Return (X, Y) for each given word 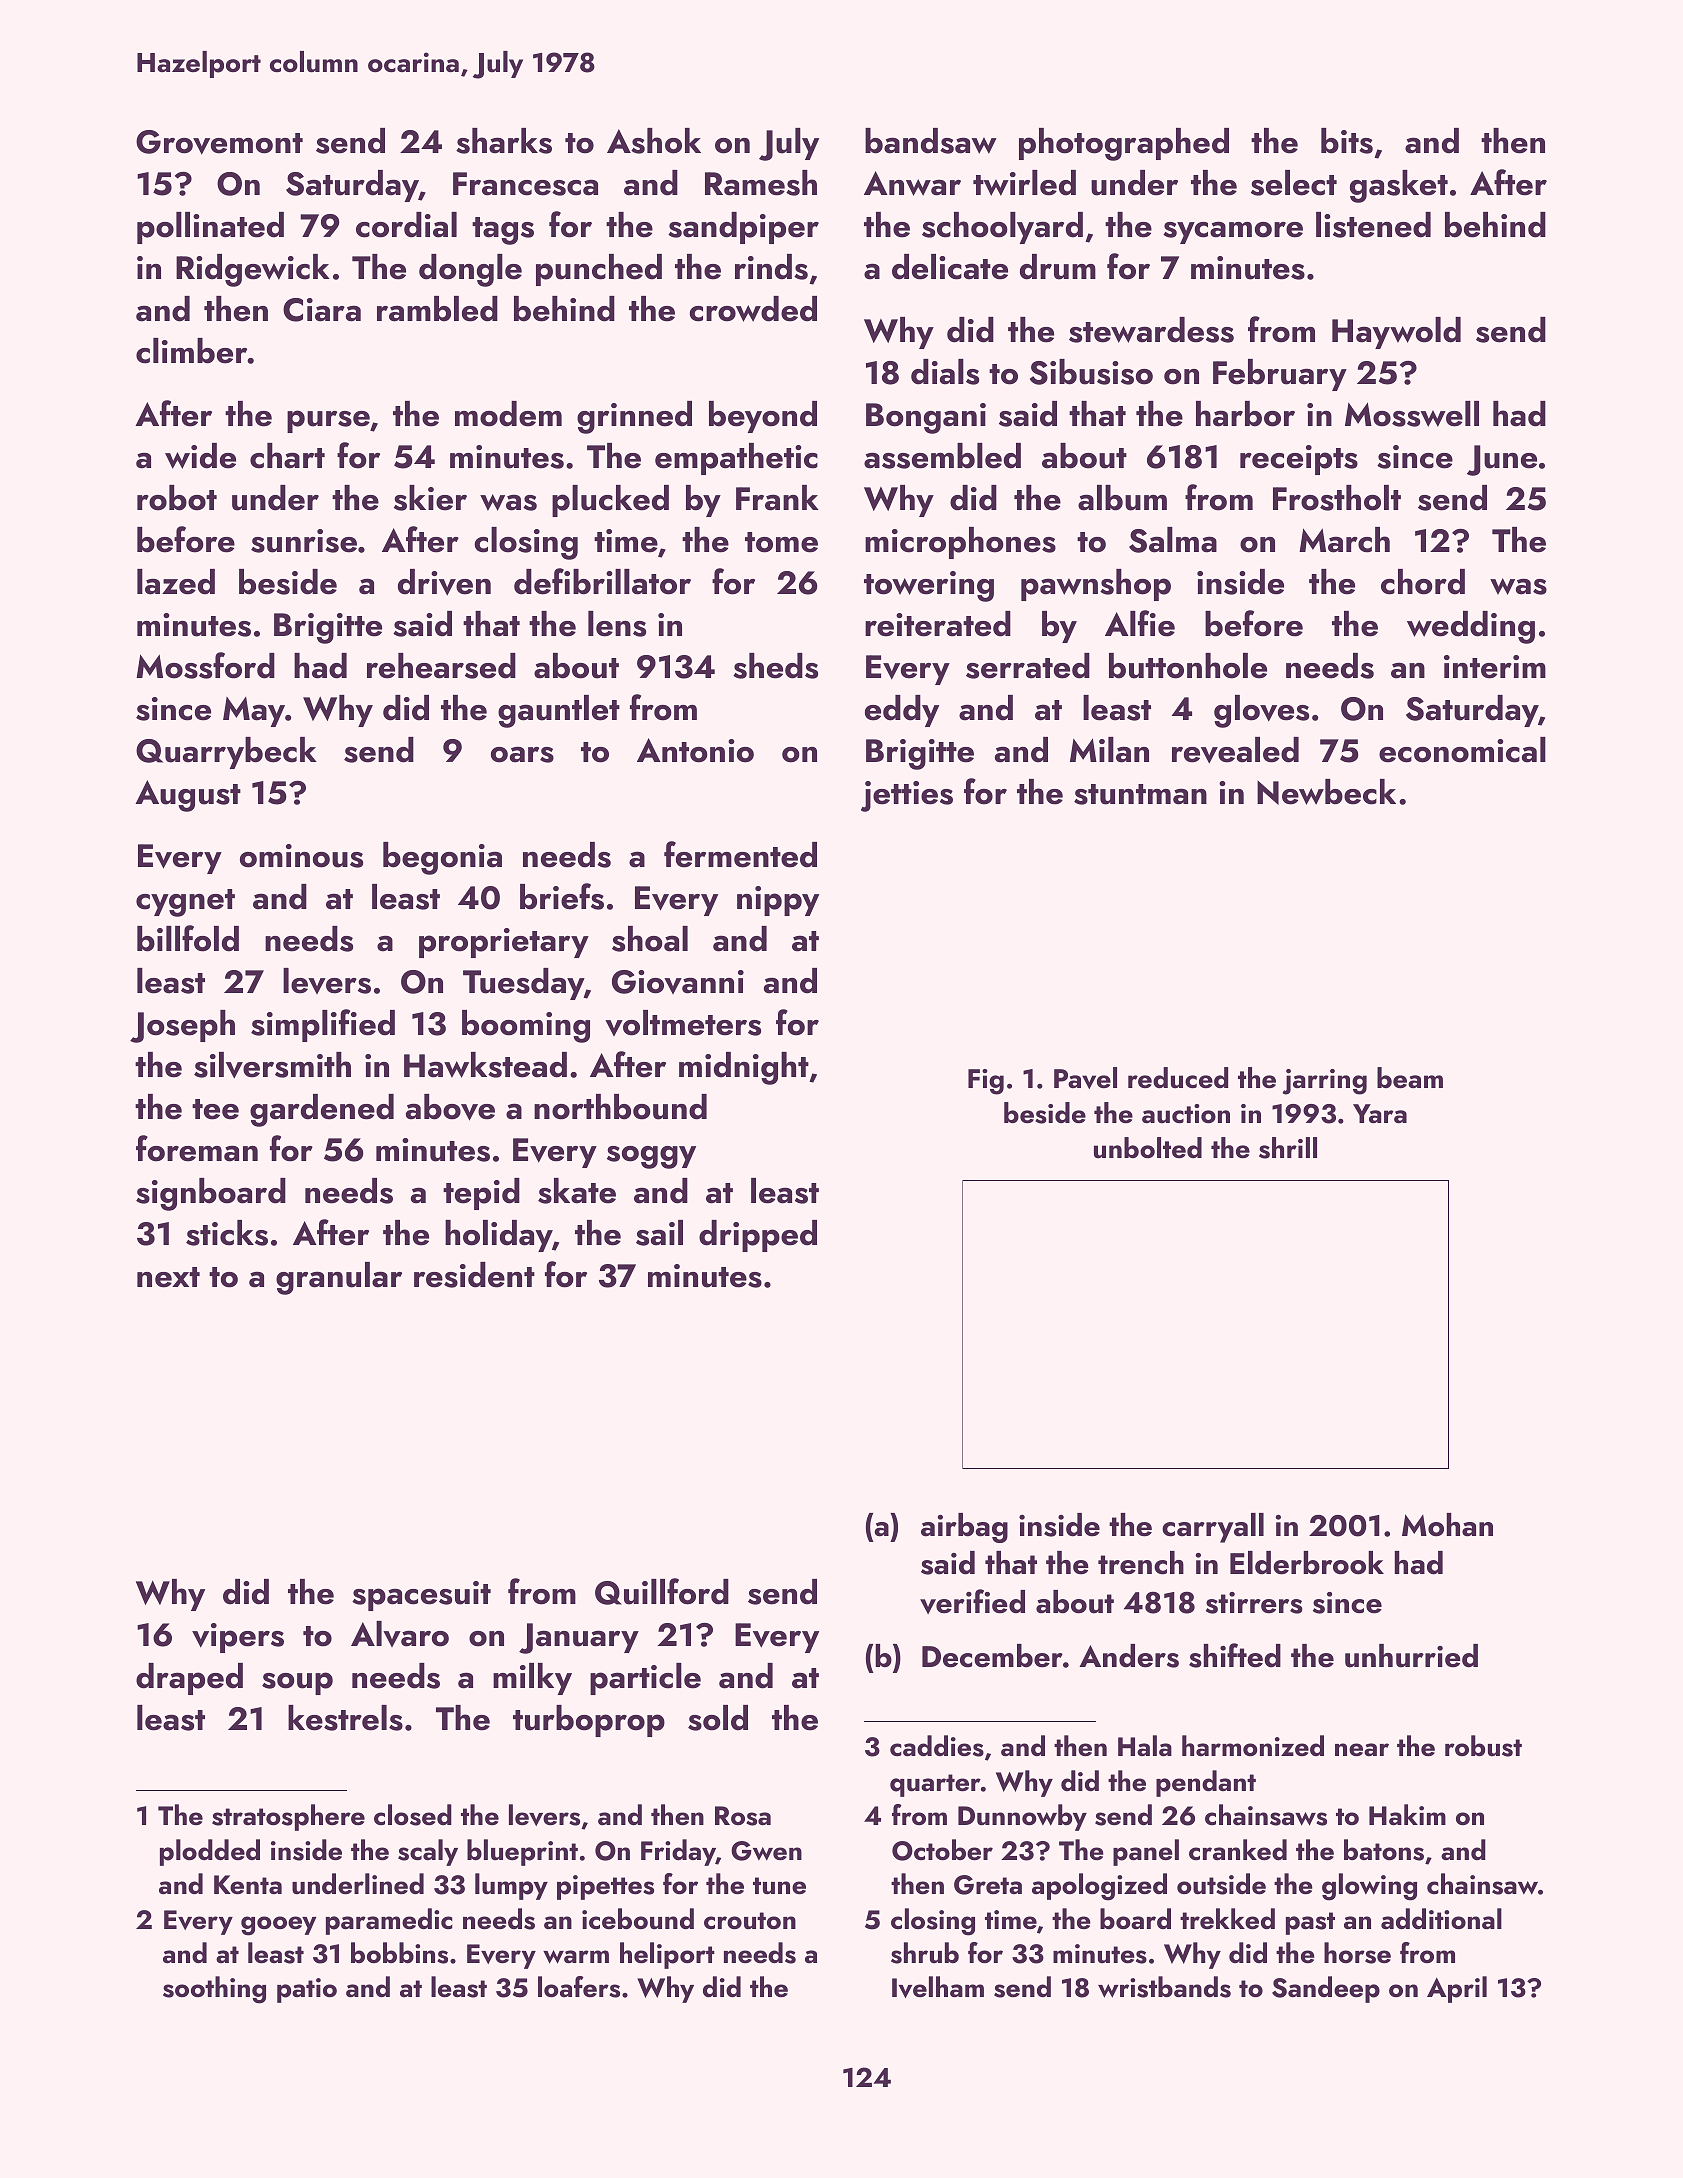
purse (328, 421)
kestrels (345, 1718)
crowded (753, 309)
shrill (1288, 1148)
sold (718, 1718)
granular (339, 1278)
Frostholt (1337, 498)
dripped (758, 1236)
